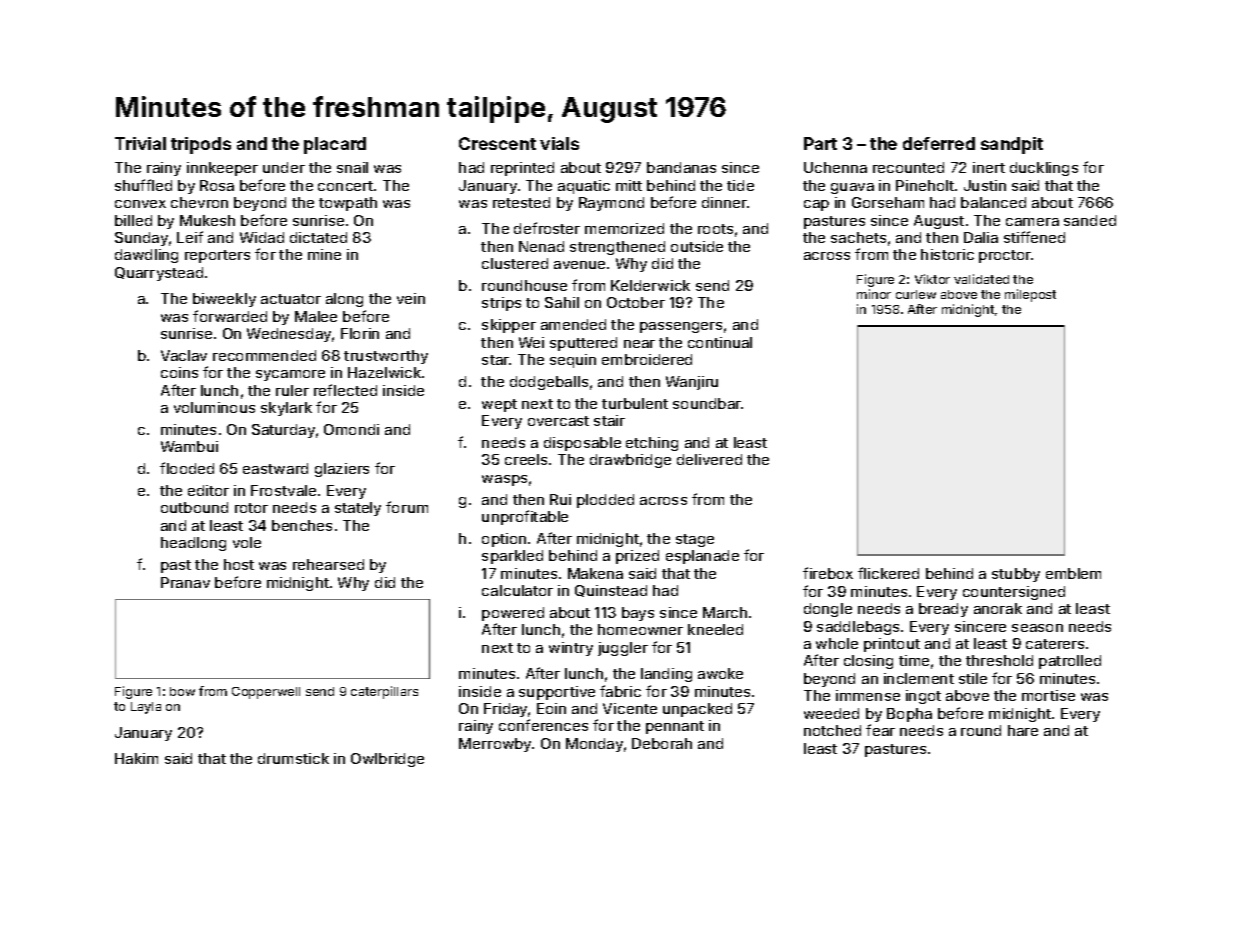  What do you see at coordinates (1012, 145) in the screenshot?
I see `sandpit` at bounding box center [1012, 145].
